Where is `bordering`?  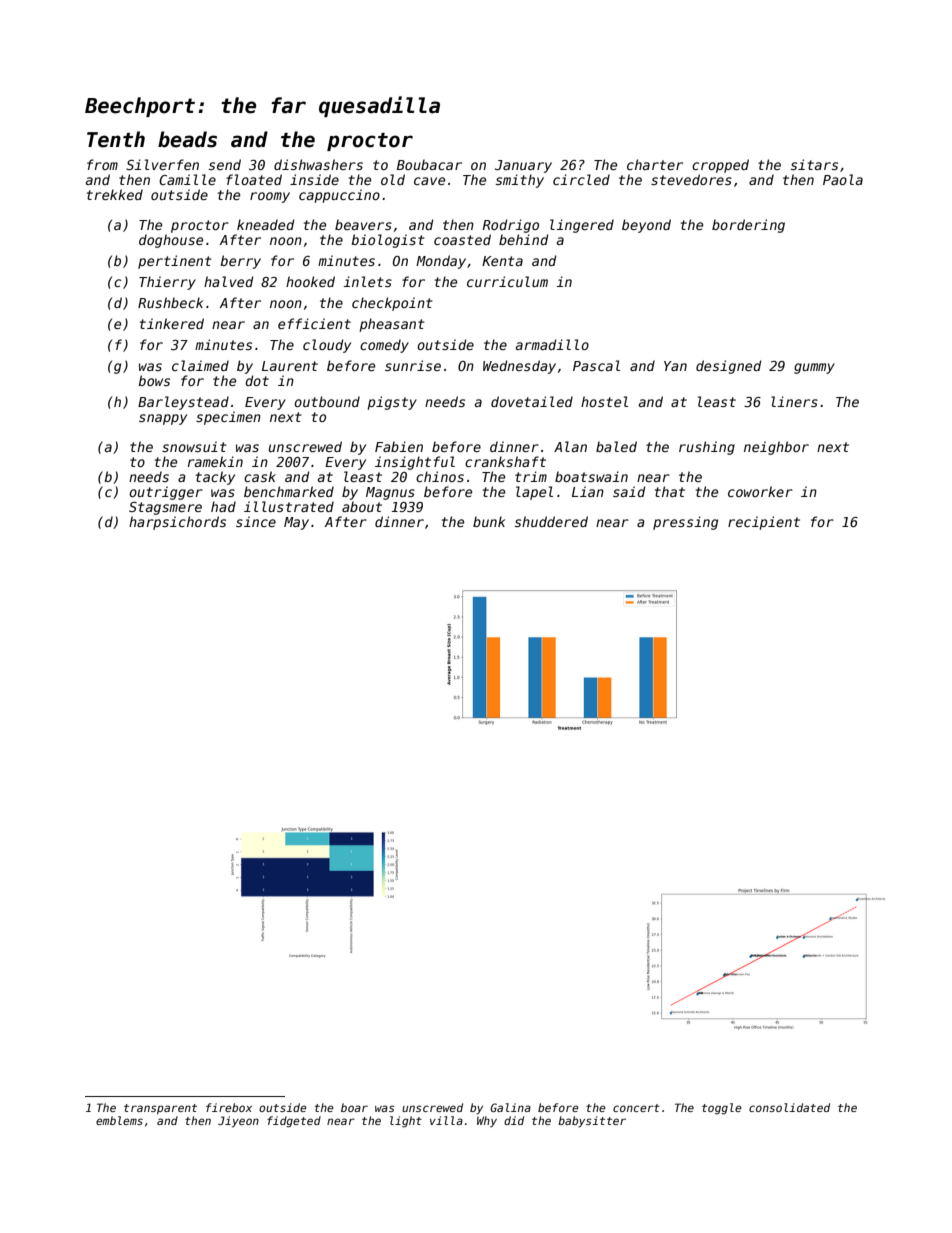
bordering is located at coordinates (748, 226).
